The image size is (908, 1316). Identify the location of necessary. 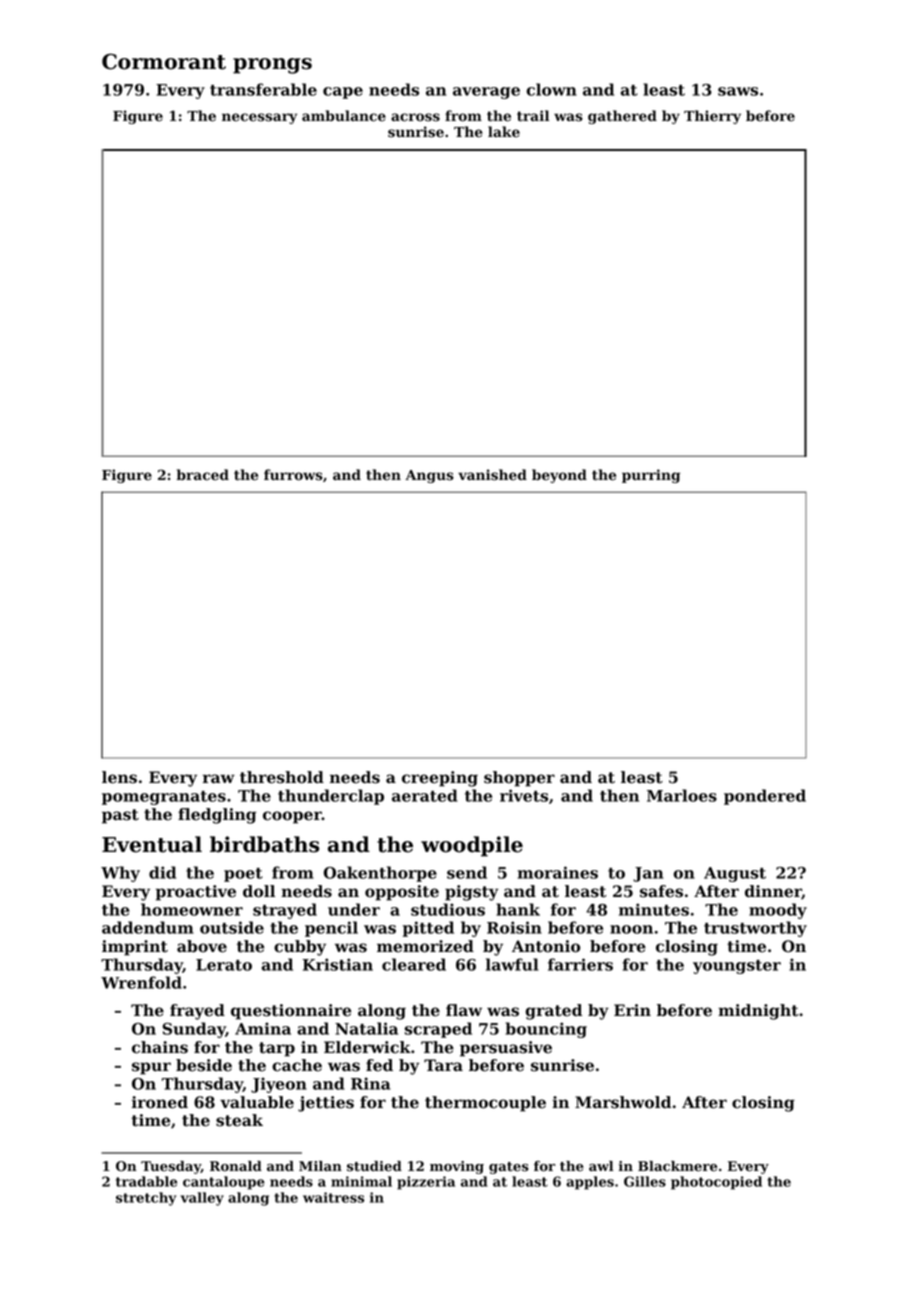
(259, 118).
